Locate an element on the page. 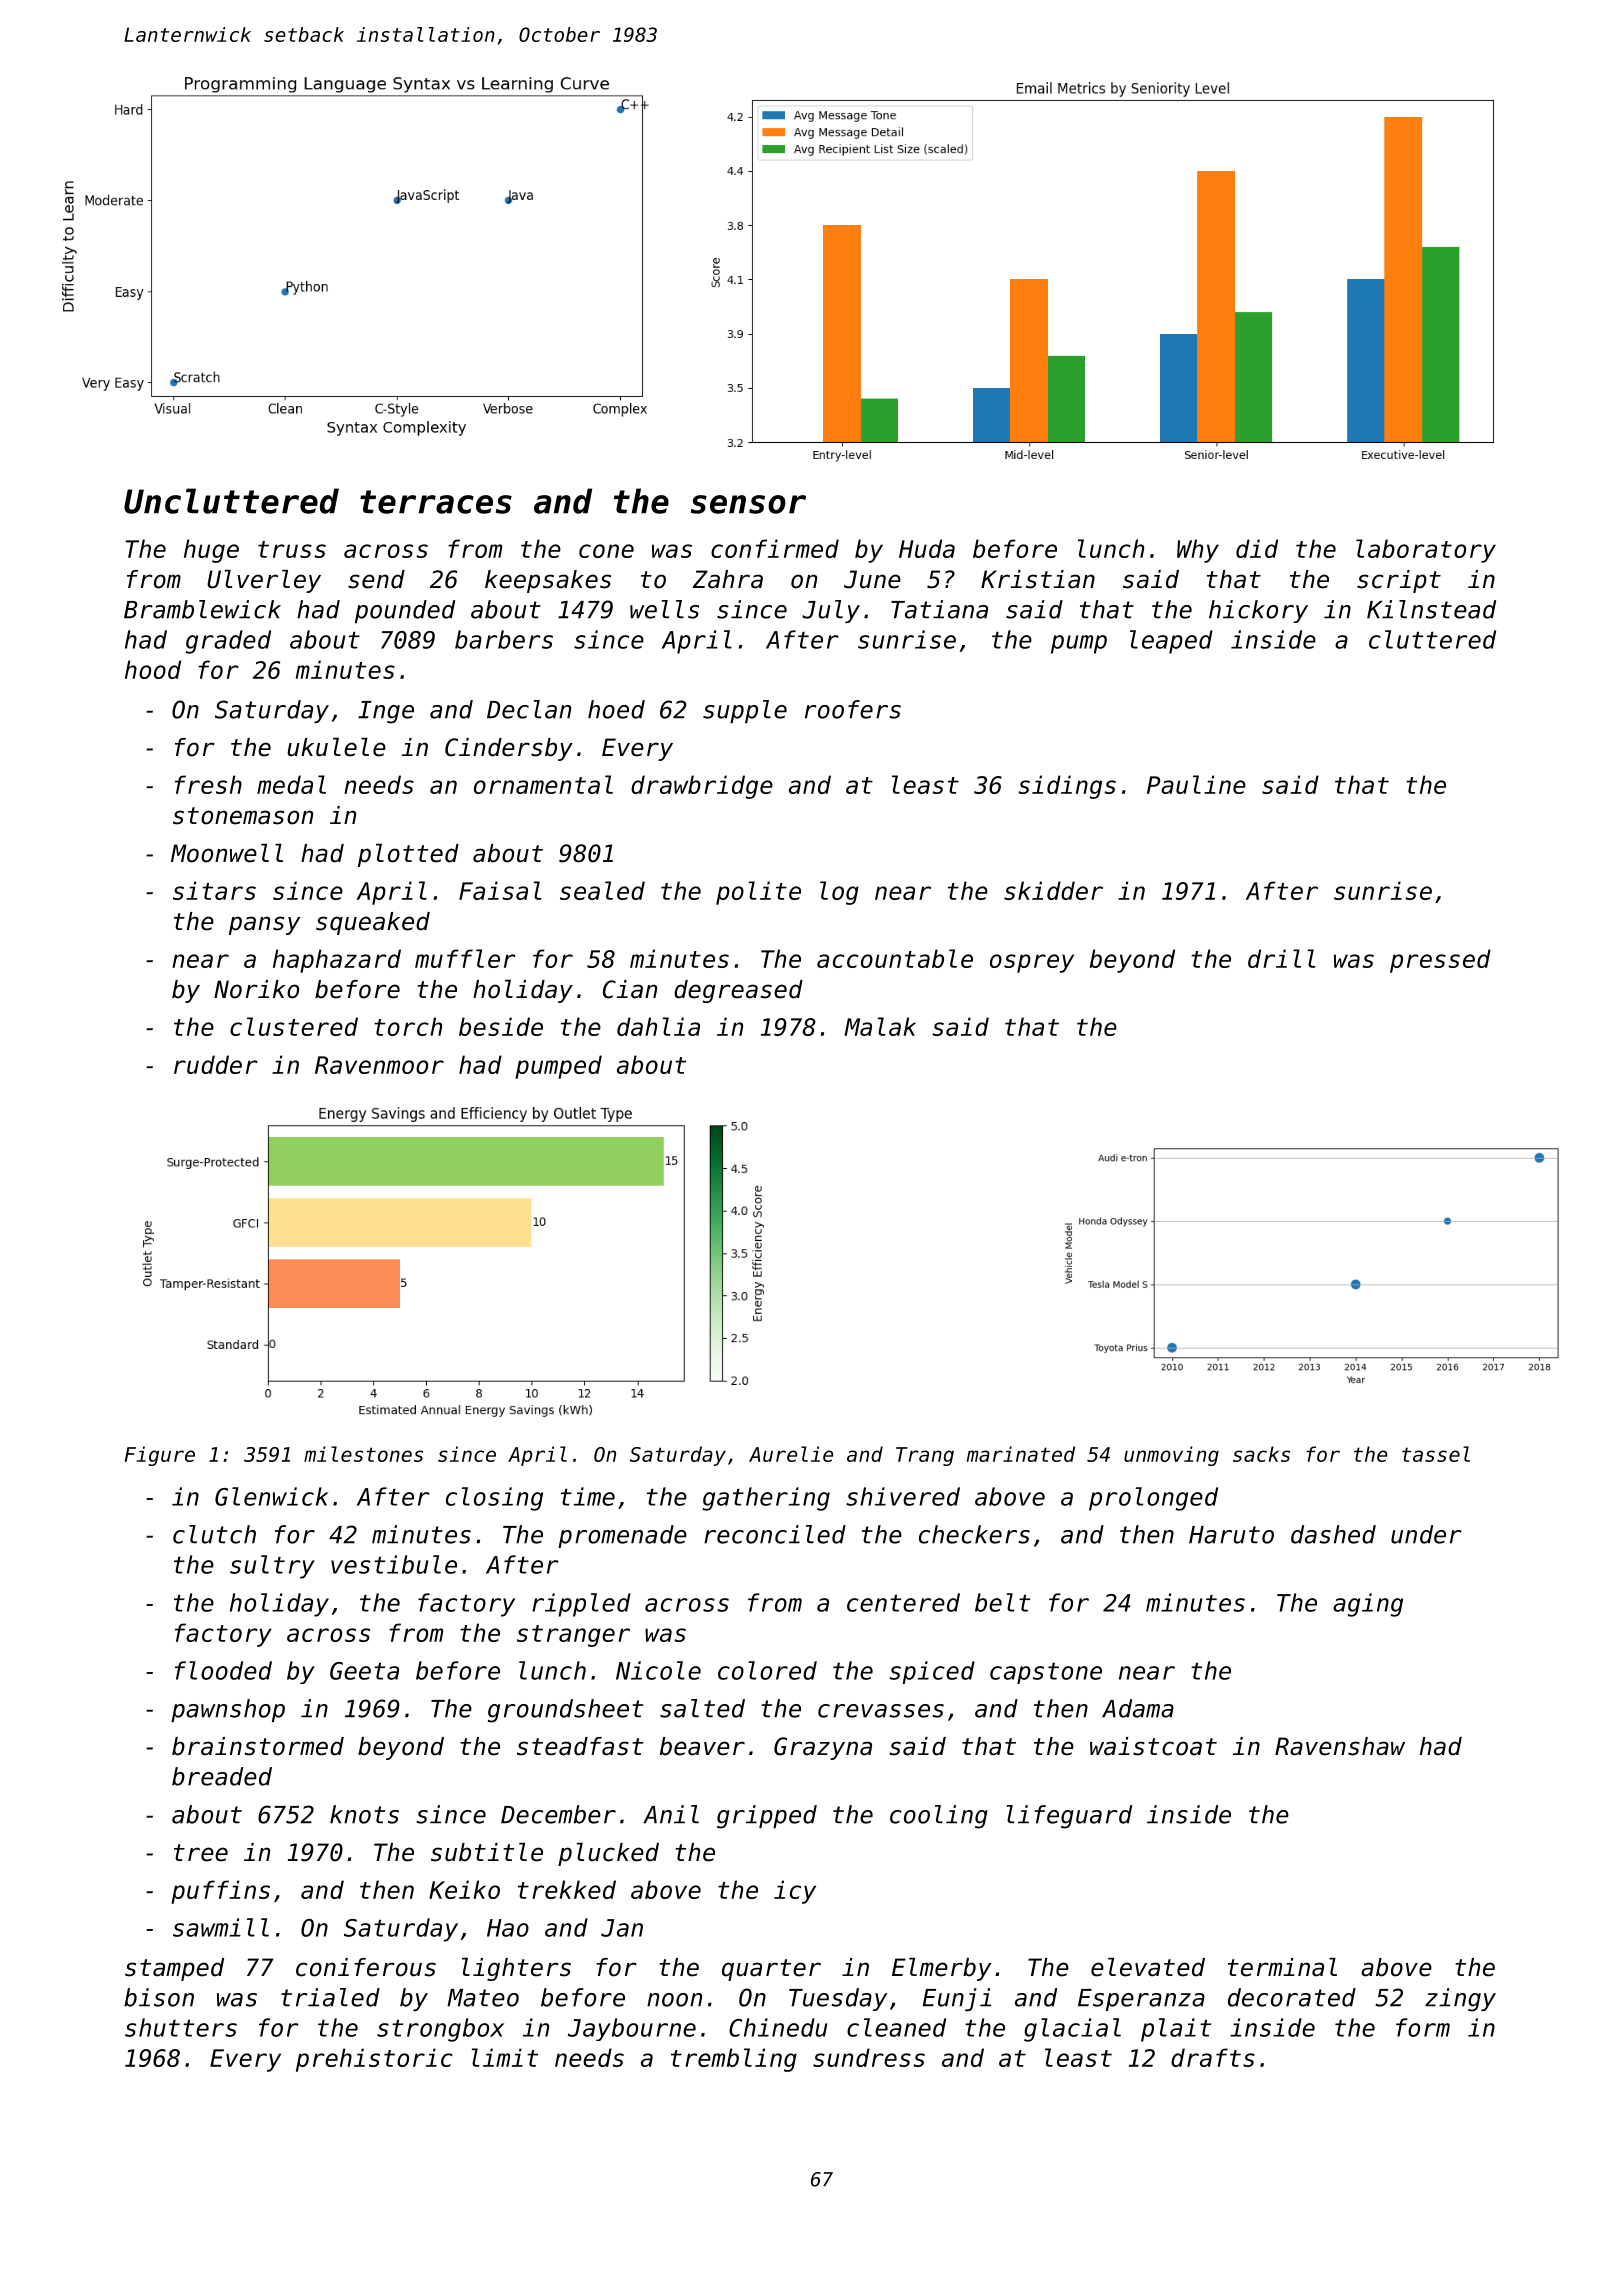 The height and width of the image is (2292, 1620). aging is located at coordinates (1368, 1605).
